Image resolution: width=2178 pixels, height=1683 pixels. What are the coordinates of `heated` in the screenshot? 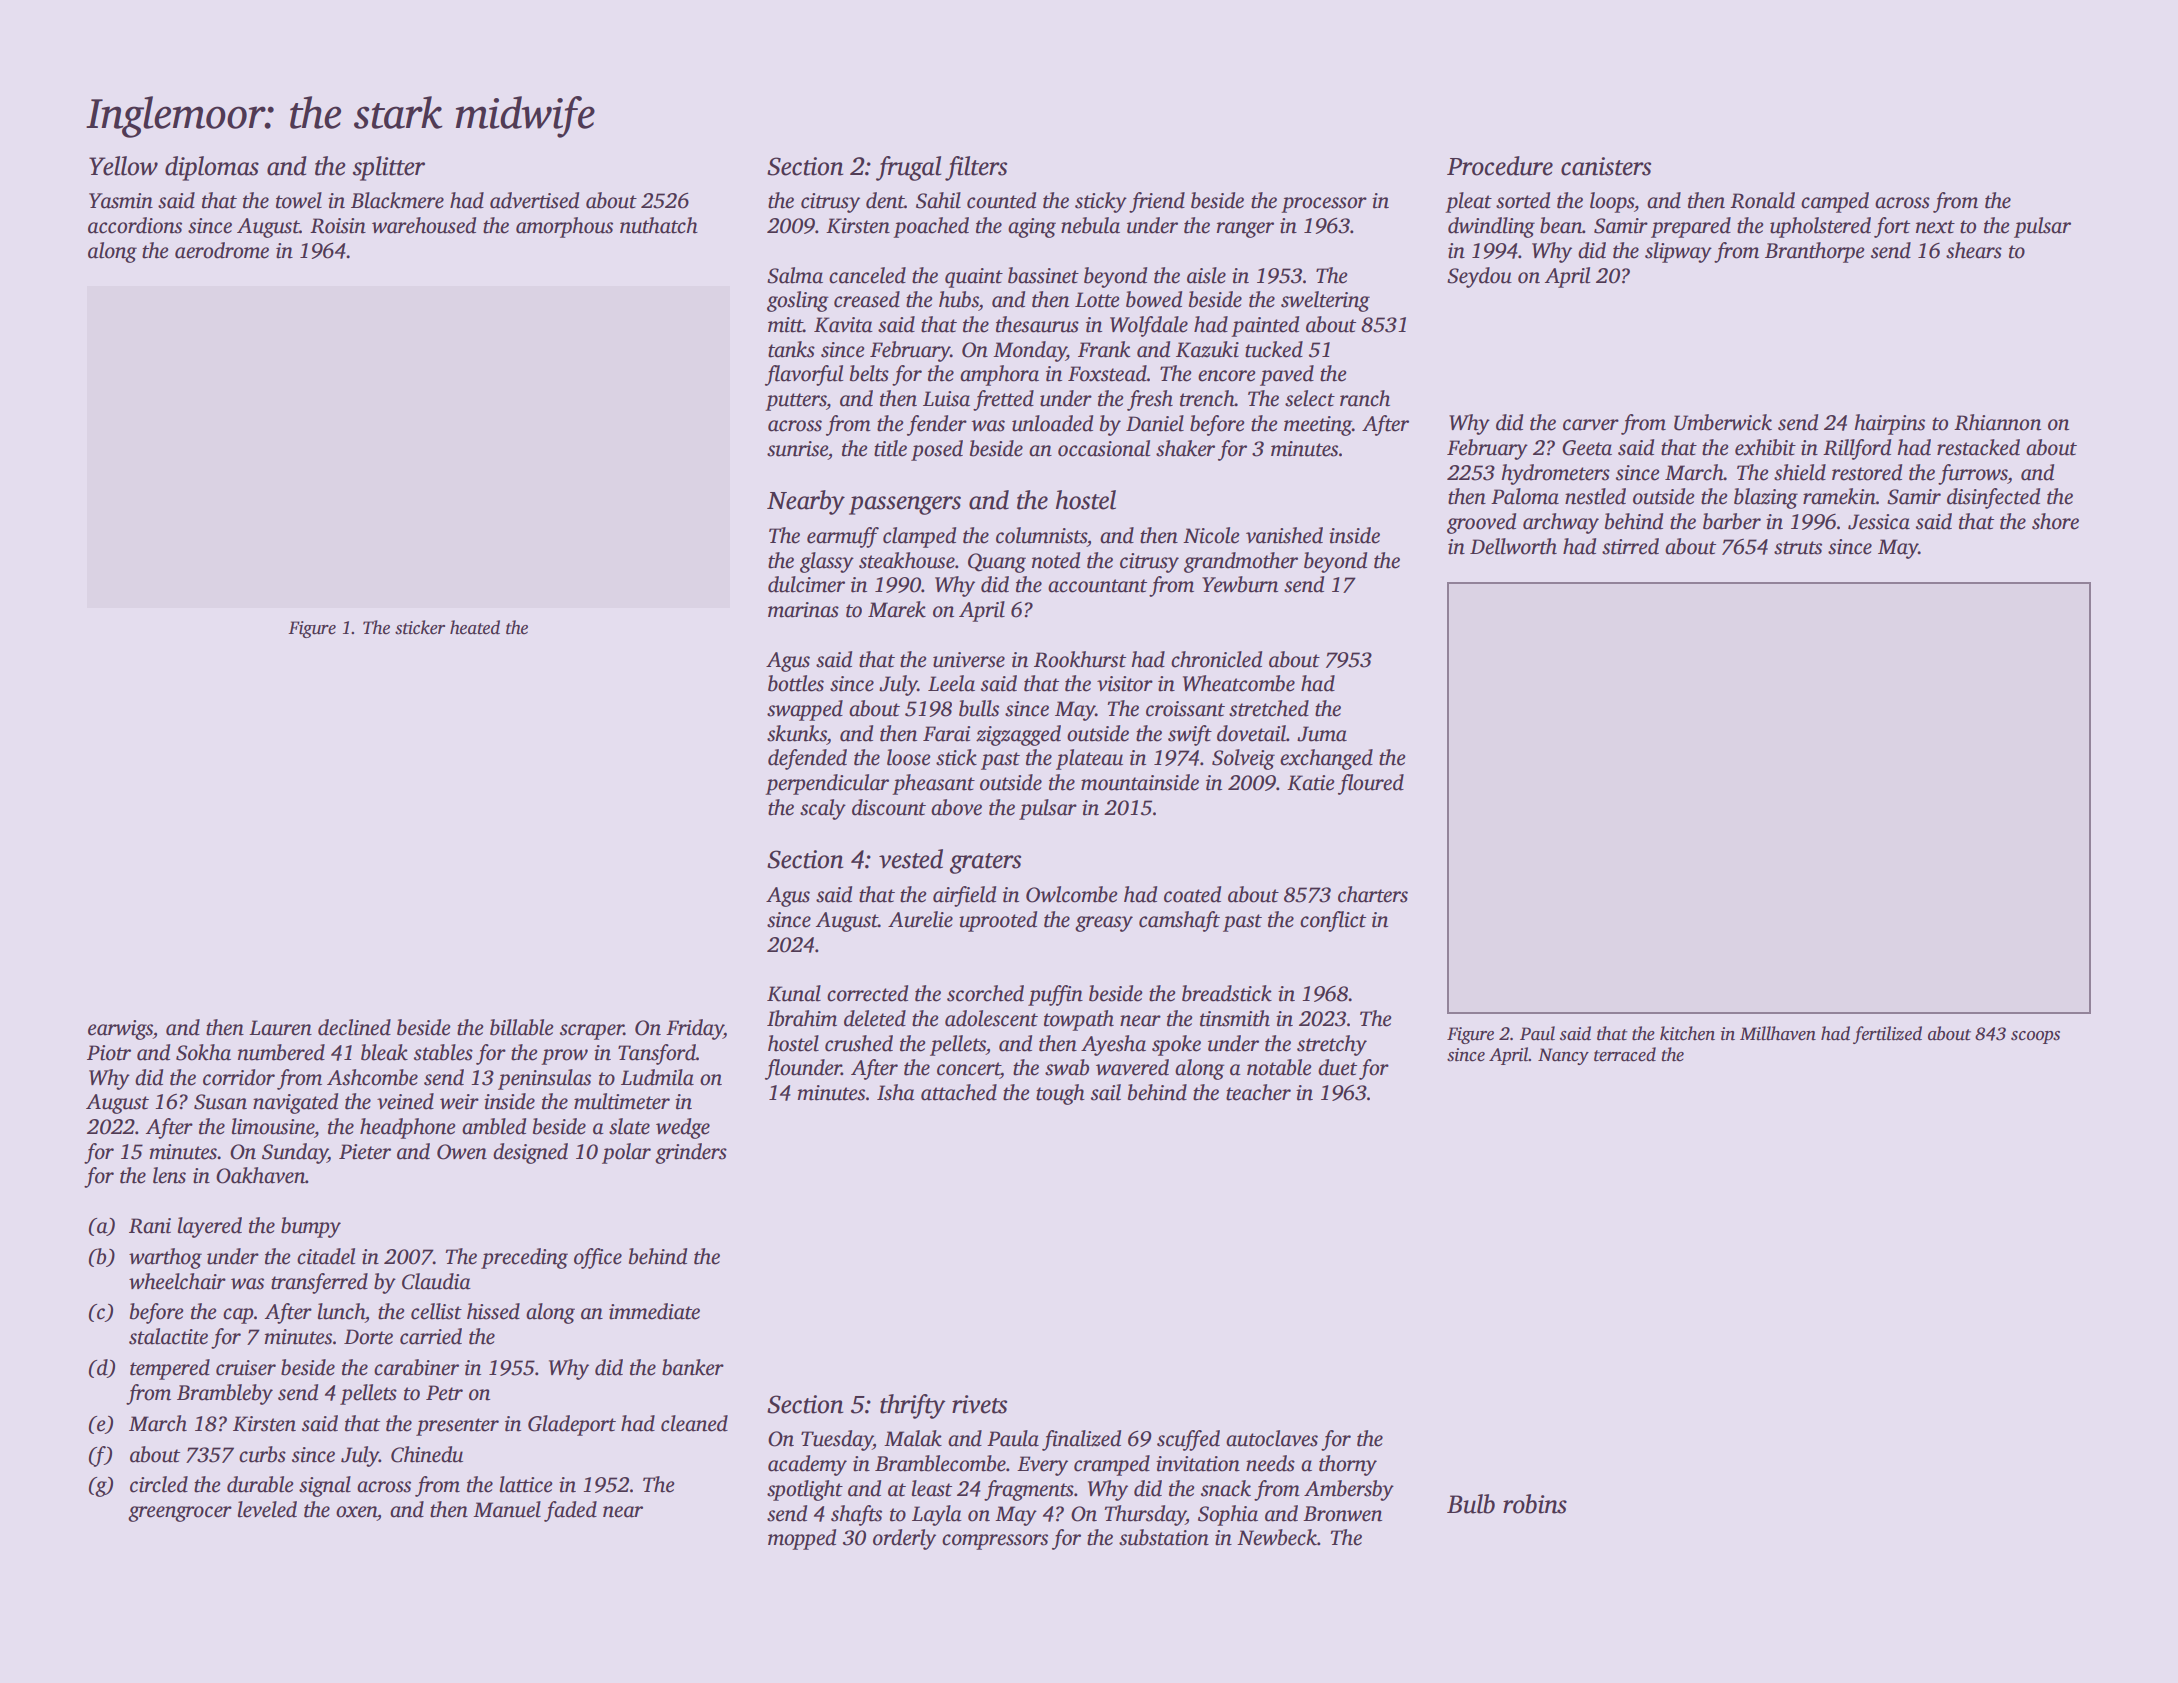 It's located at (475, 627).
